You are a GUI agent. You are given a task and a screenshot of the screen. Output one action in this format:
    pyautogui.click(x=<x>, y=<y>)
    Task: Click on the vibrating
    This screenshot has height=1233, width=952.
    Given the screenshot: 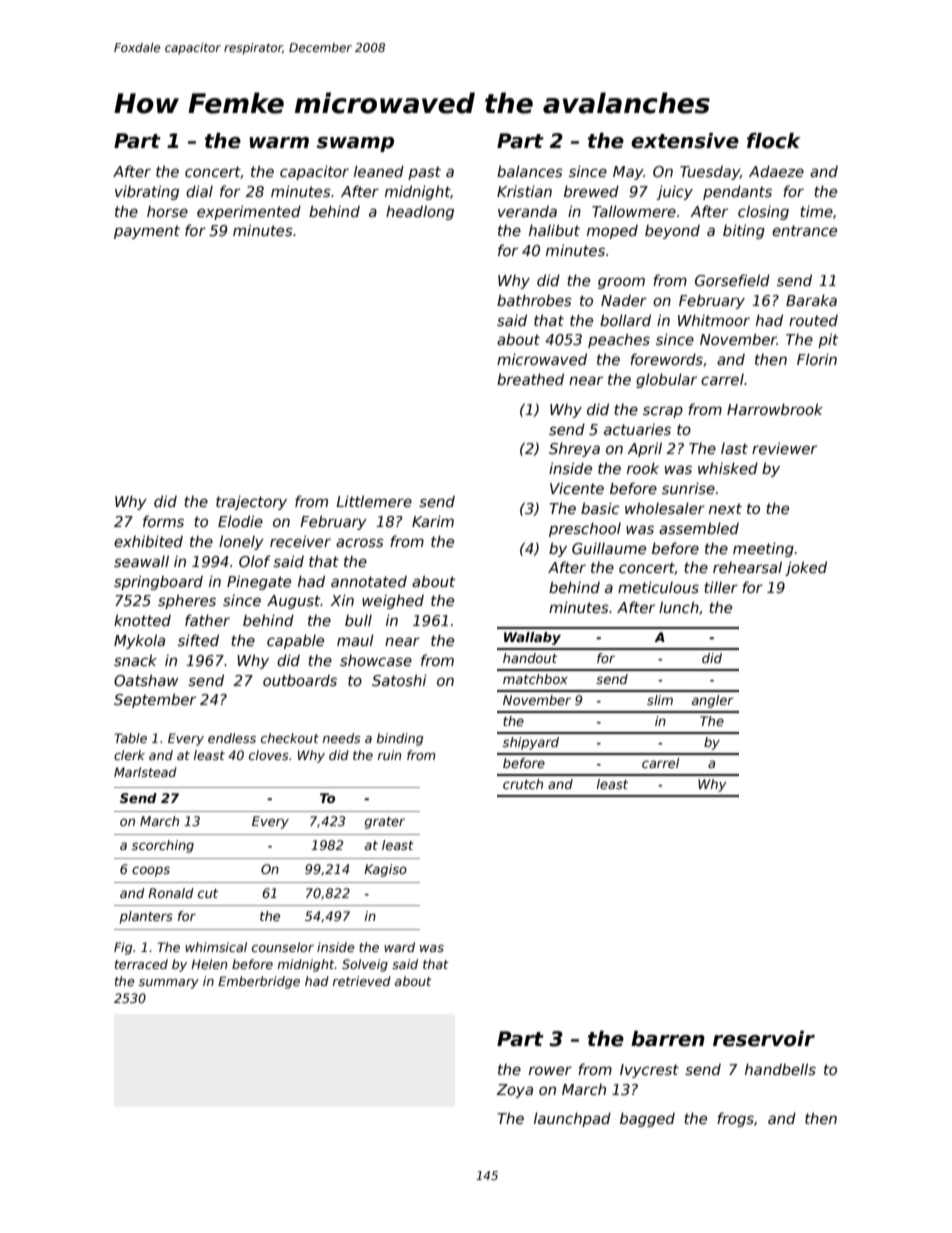 What is the action you would take?
    pyautogui.click(x=147, y=192)
